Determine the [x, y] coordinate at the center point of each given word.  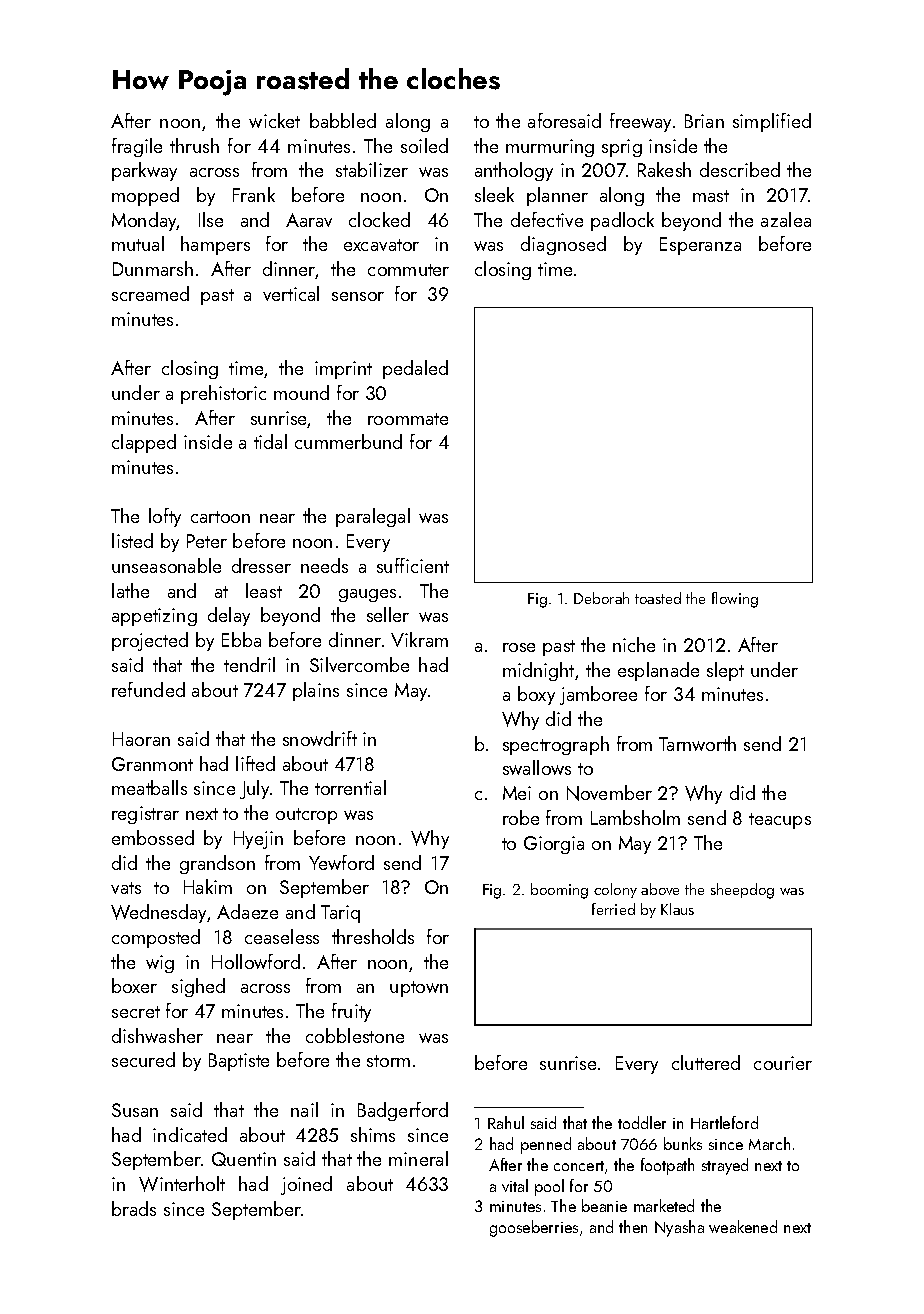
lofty [165, 517]
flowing [735, 600]
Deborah [601, 598]
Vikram [419, 639]
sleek [494, 194]
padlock [622, 221]
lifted [255, 763]
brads [134, 1208]
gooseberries [534, 1228]
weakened [743, 1226]
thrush [194, 145]
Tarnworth [697, 743]
